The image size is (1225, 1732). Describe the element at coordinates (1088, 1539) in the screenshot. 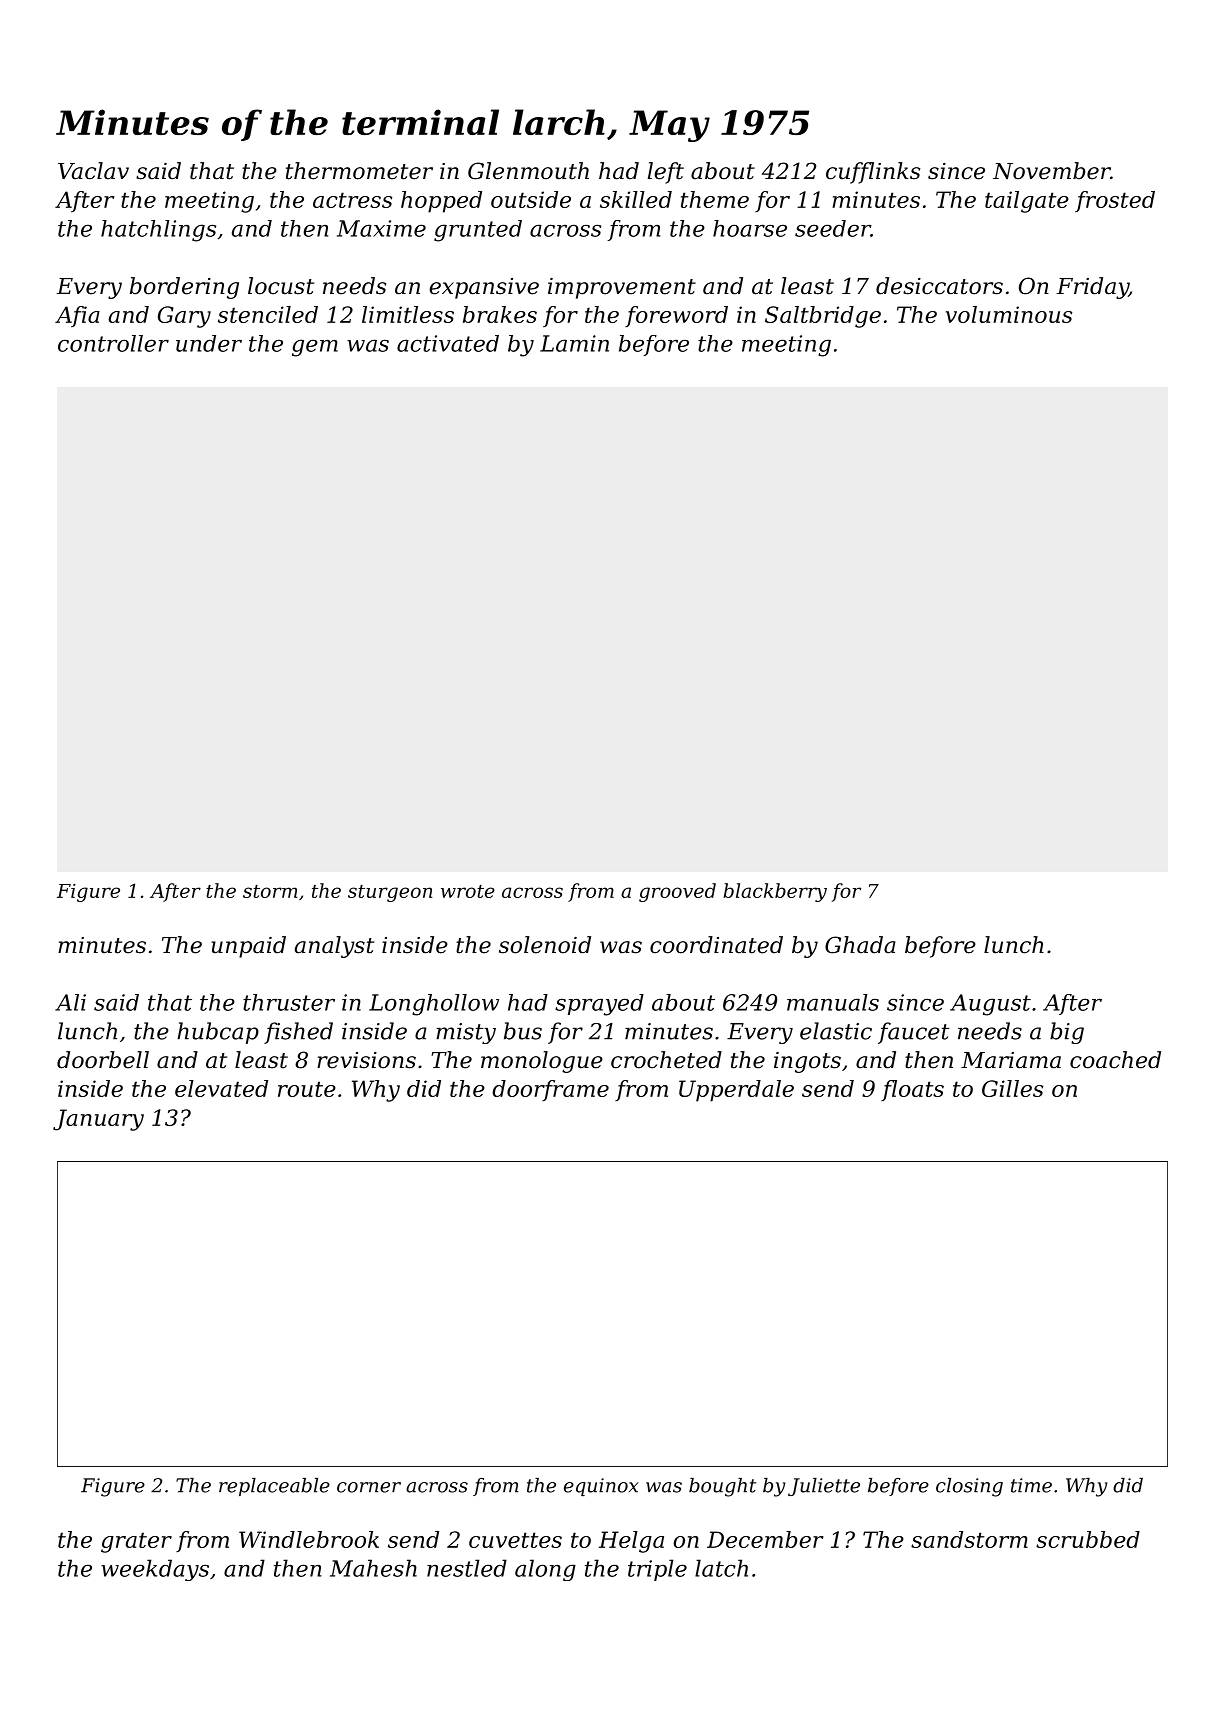

I see `scrubbed` at that location.
